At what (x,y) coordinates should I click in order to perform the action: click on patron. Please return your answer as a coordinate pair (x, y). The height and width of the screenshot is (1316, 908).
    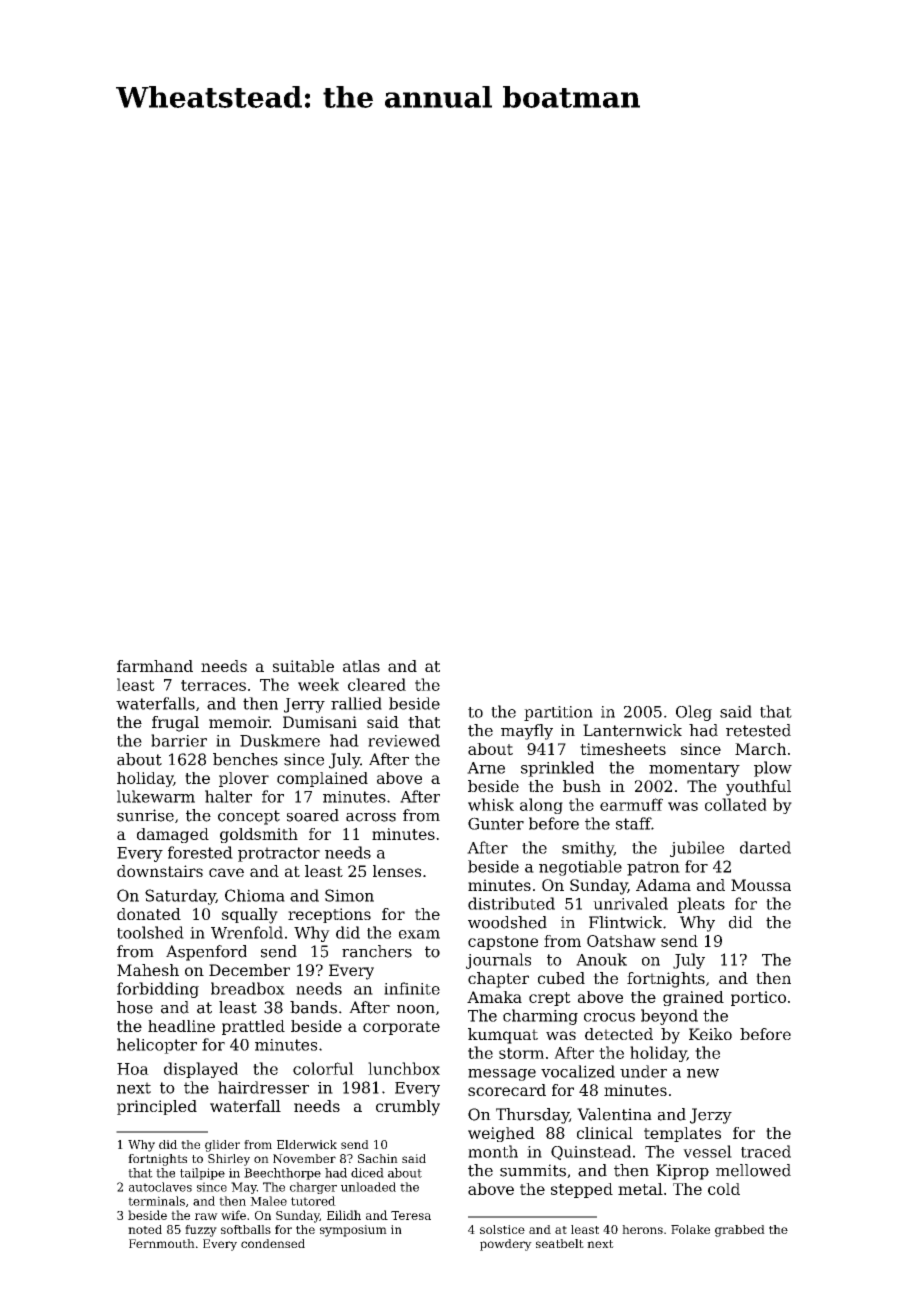
    Looking at the image, I should click on (653, 868).
